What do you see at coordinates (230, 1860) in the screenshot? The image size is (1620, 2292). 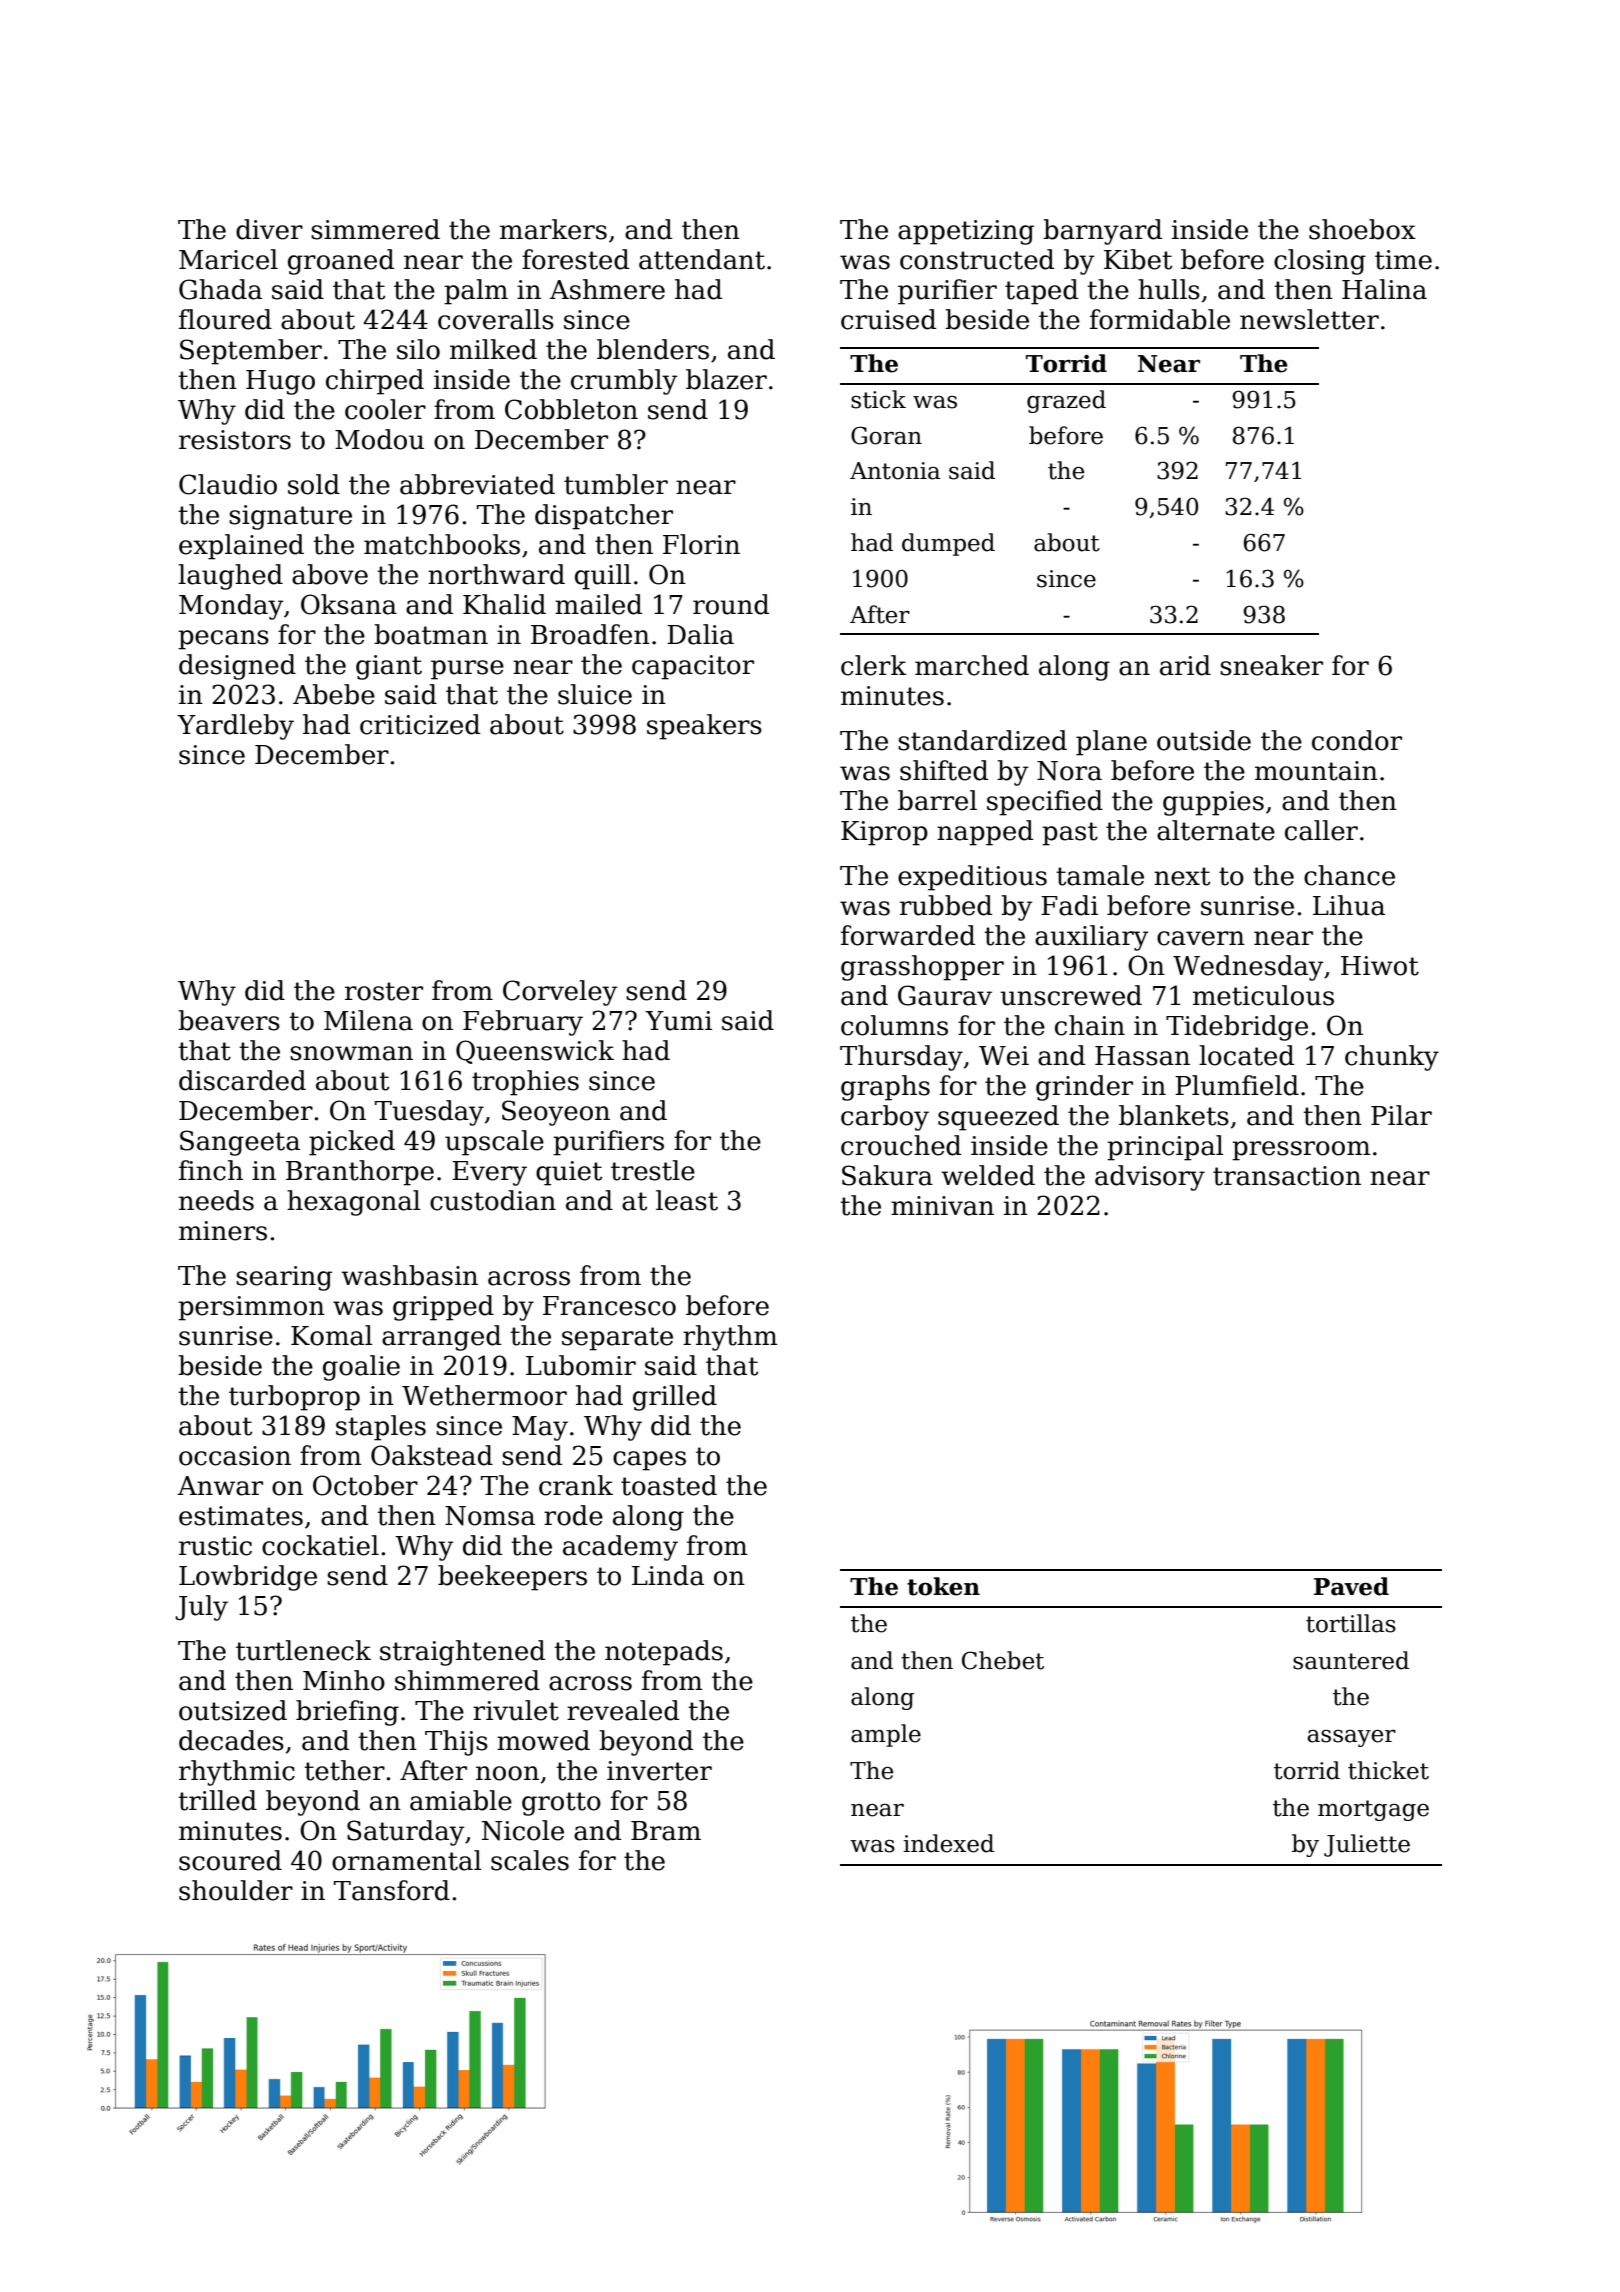 I see `scoured` at bounding box center [230, 1860].
